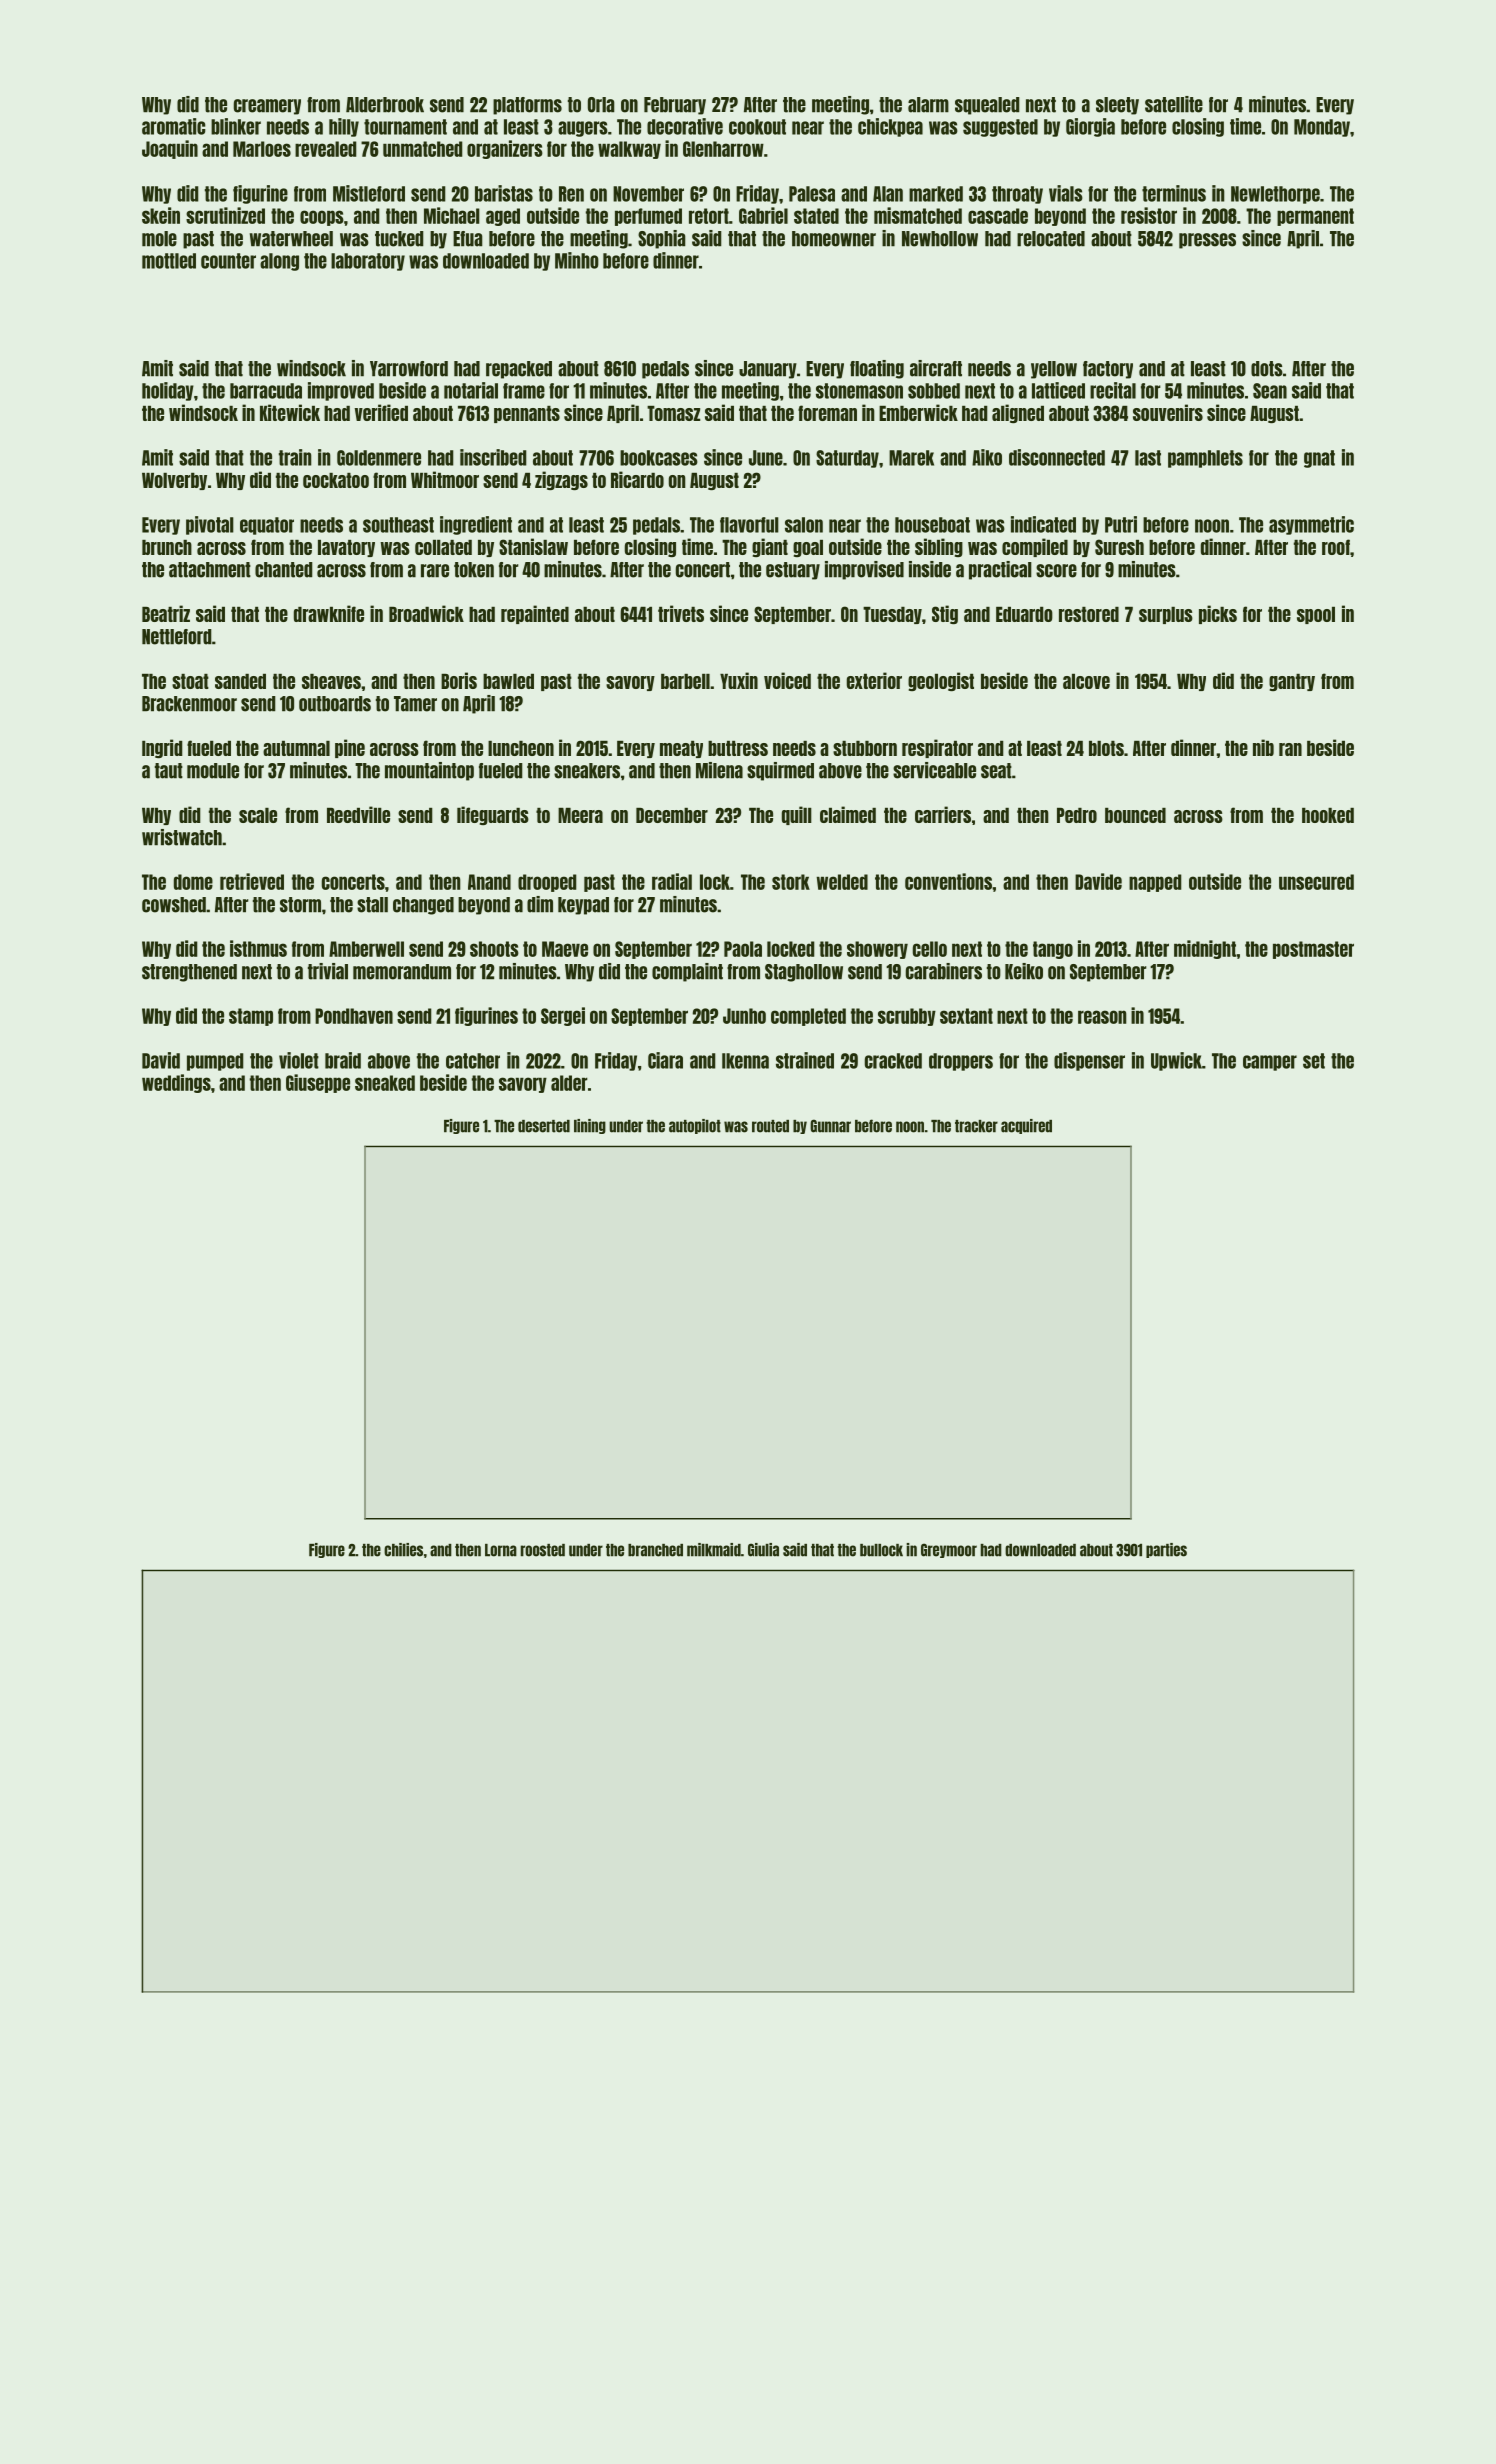  Describe the element at coordinates (865, 748) in the screenshot. I see `stubborn` at that location.
